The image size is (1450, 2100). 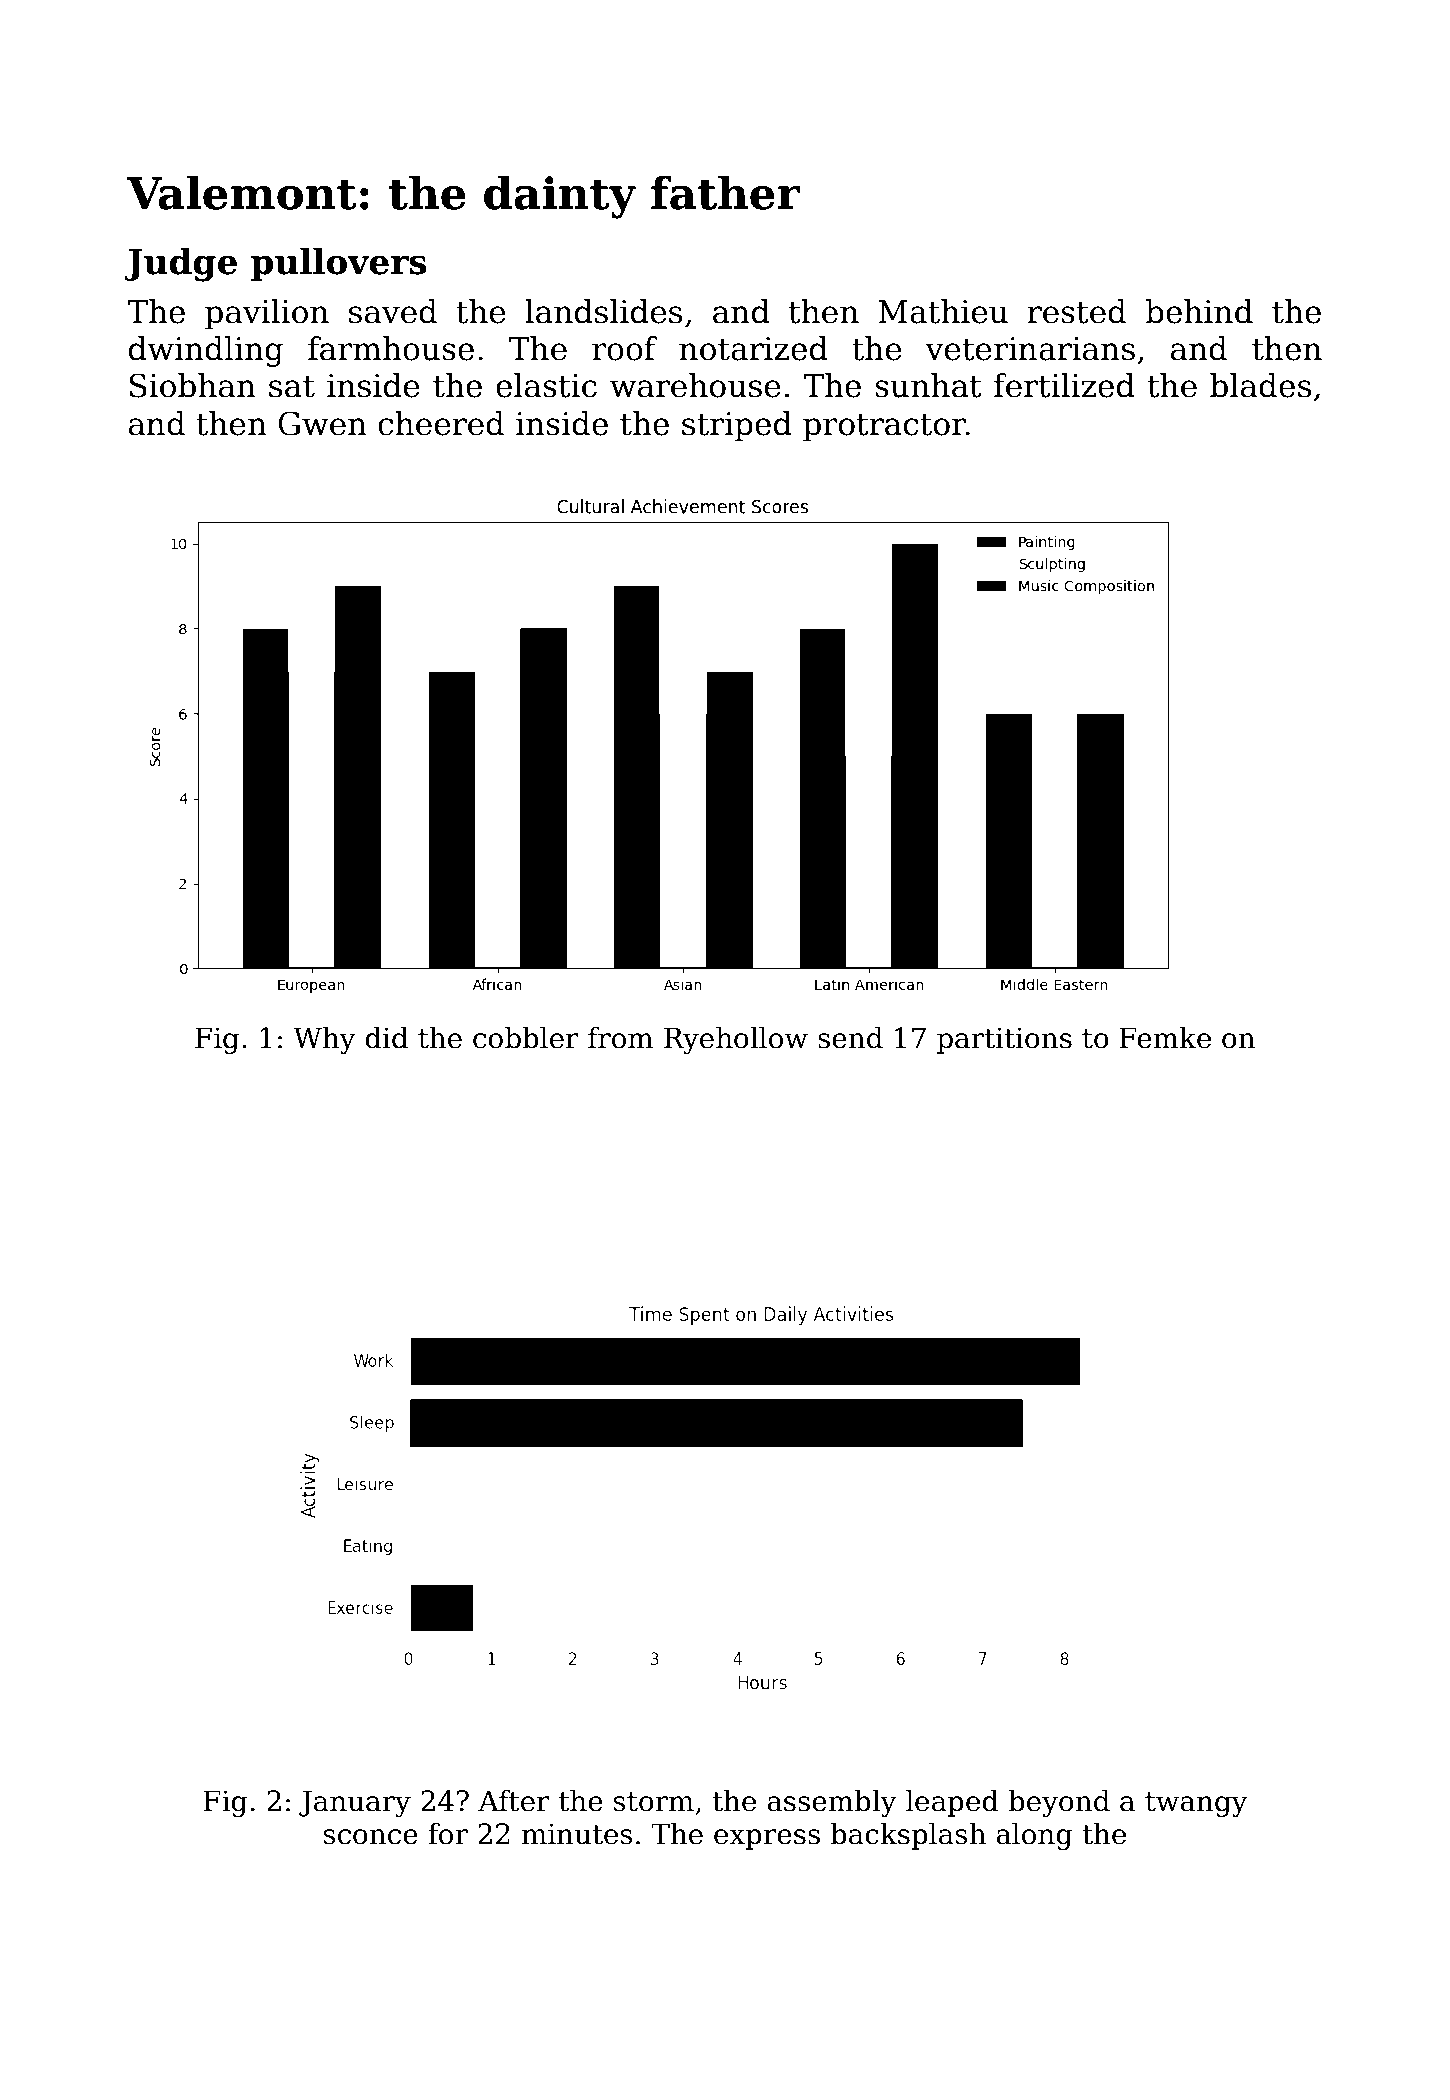 I want to click on sconce, so click(x=371, y=1837).
